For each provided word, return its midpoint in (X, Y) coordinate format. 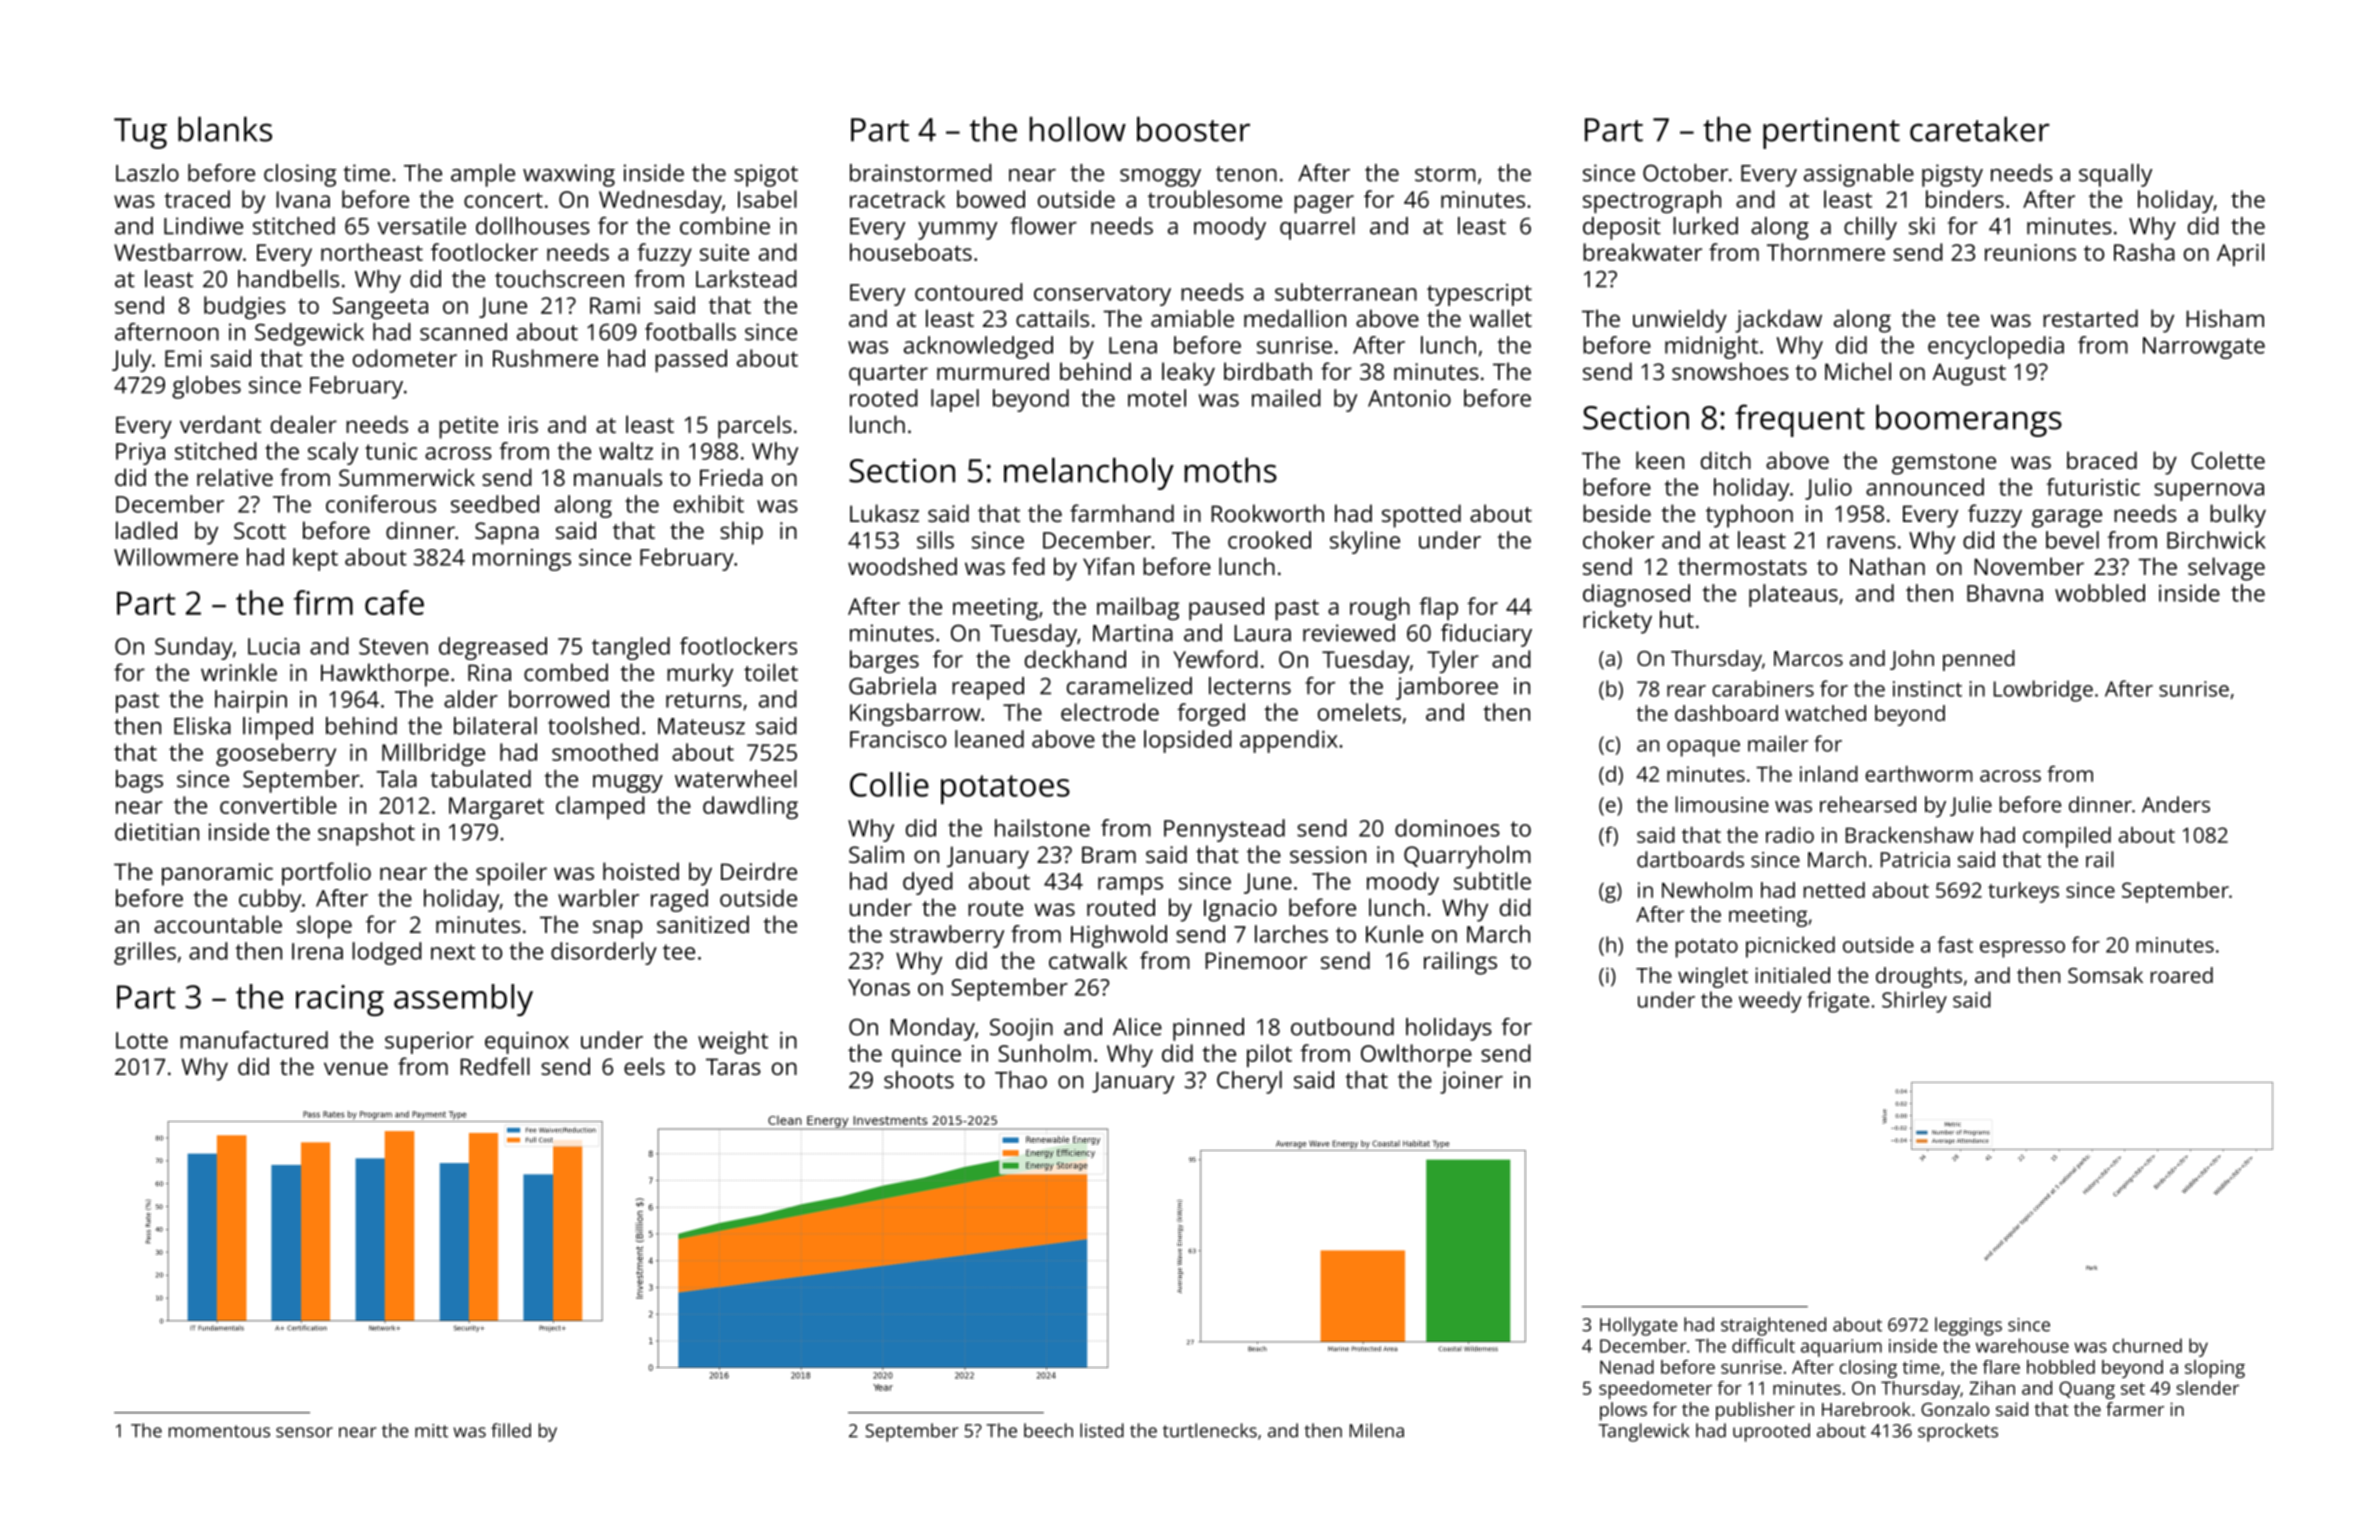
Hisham (2225, 318)
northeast (372, 252)
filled (511, 1430)
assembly (463, 1000)
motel (1157, 398)
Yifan (1108, 566)
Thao (1021, 1080)
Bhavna (2005, 593)
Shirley (1914, 1002)
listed (1102, 1430)
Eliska (202, 726)
